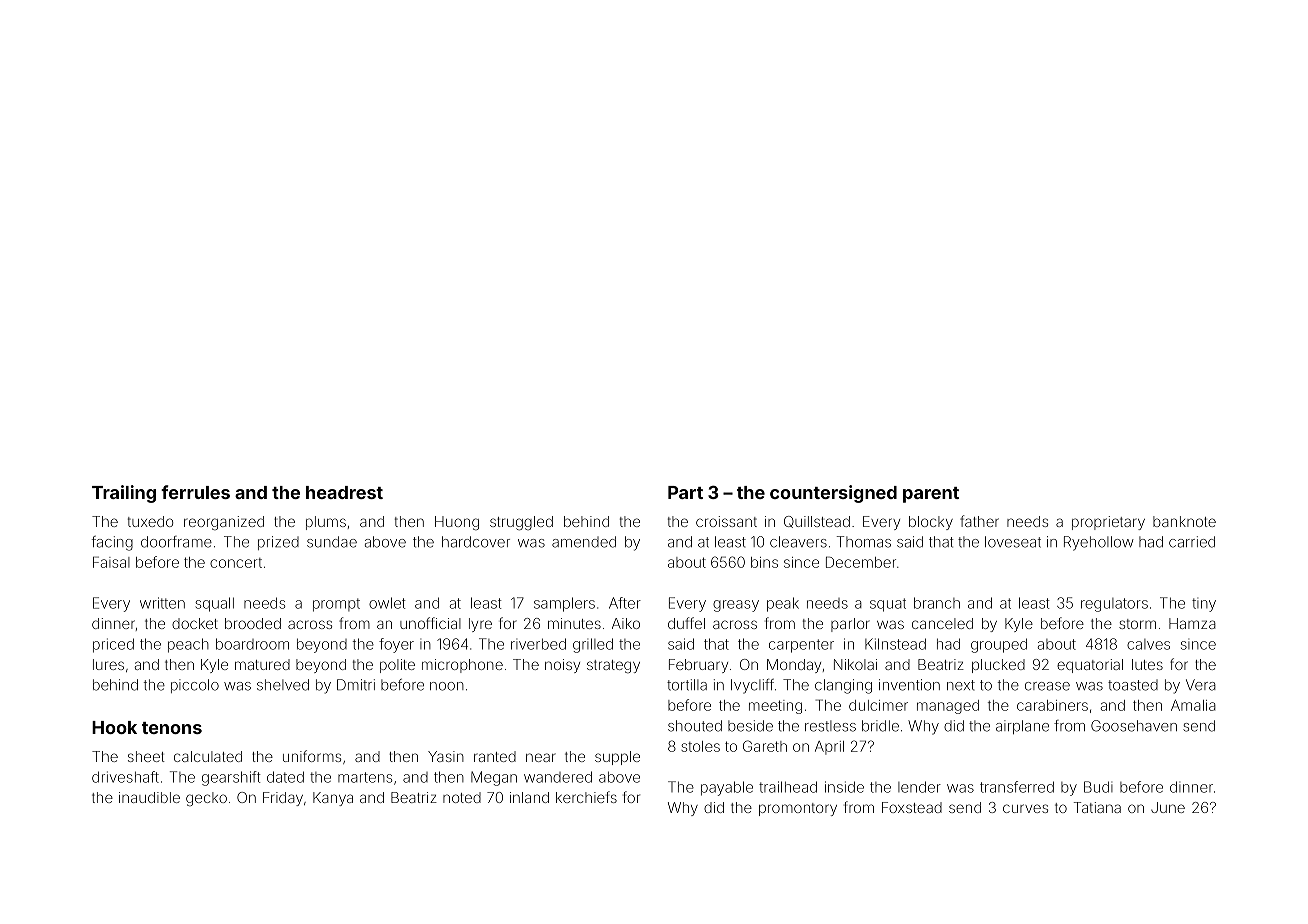  Describe the element at coordinates (931, 495) in the page. I see `parent` at that location.
